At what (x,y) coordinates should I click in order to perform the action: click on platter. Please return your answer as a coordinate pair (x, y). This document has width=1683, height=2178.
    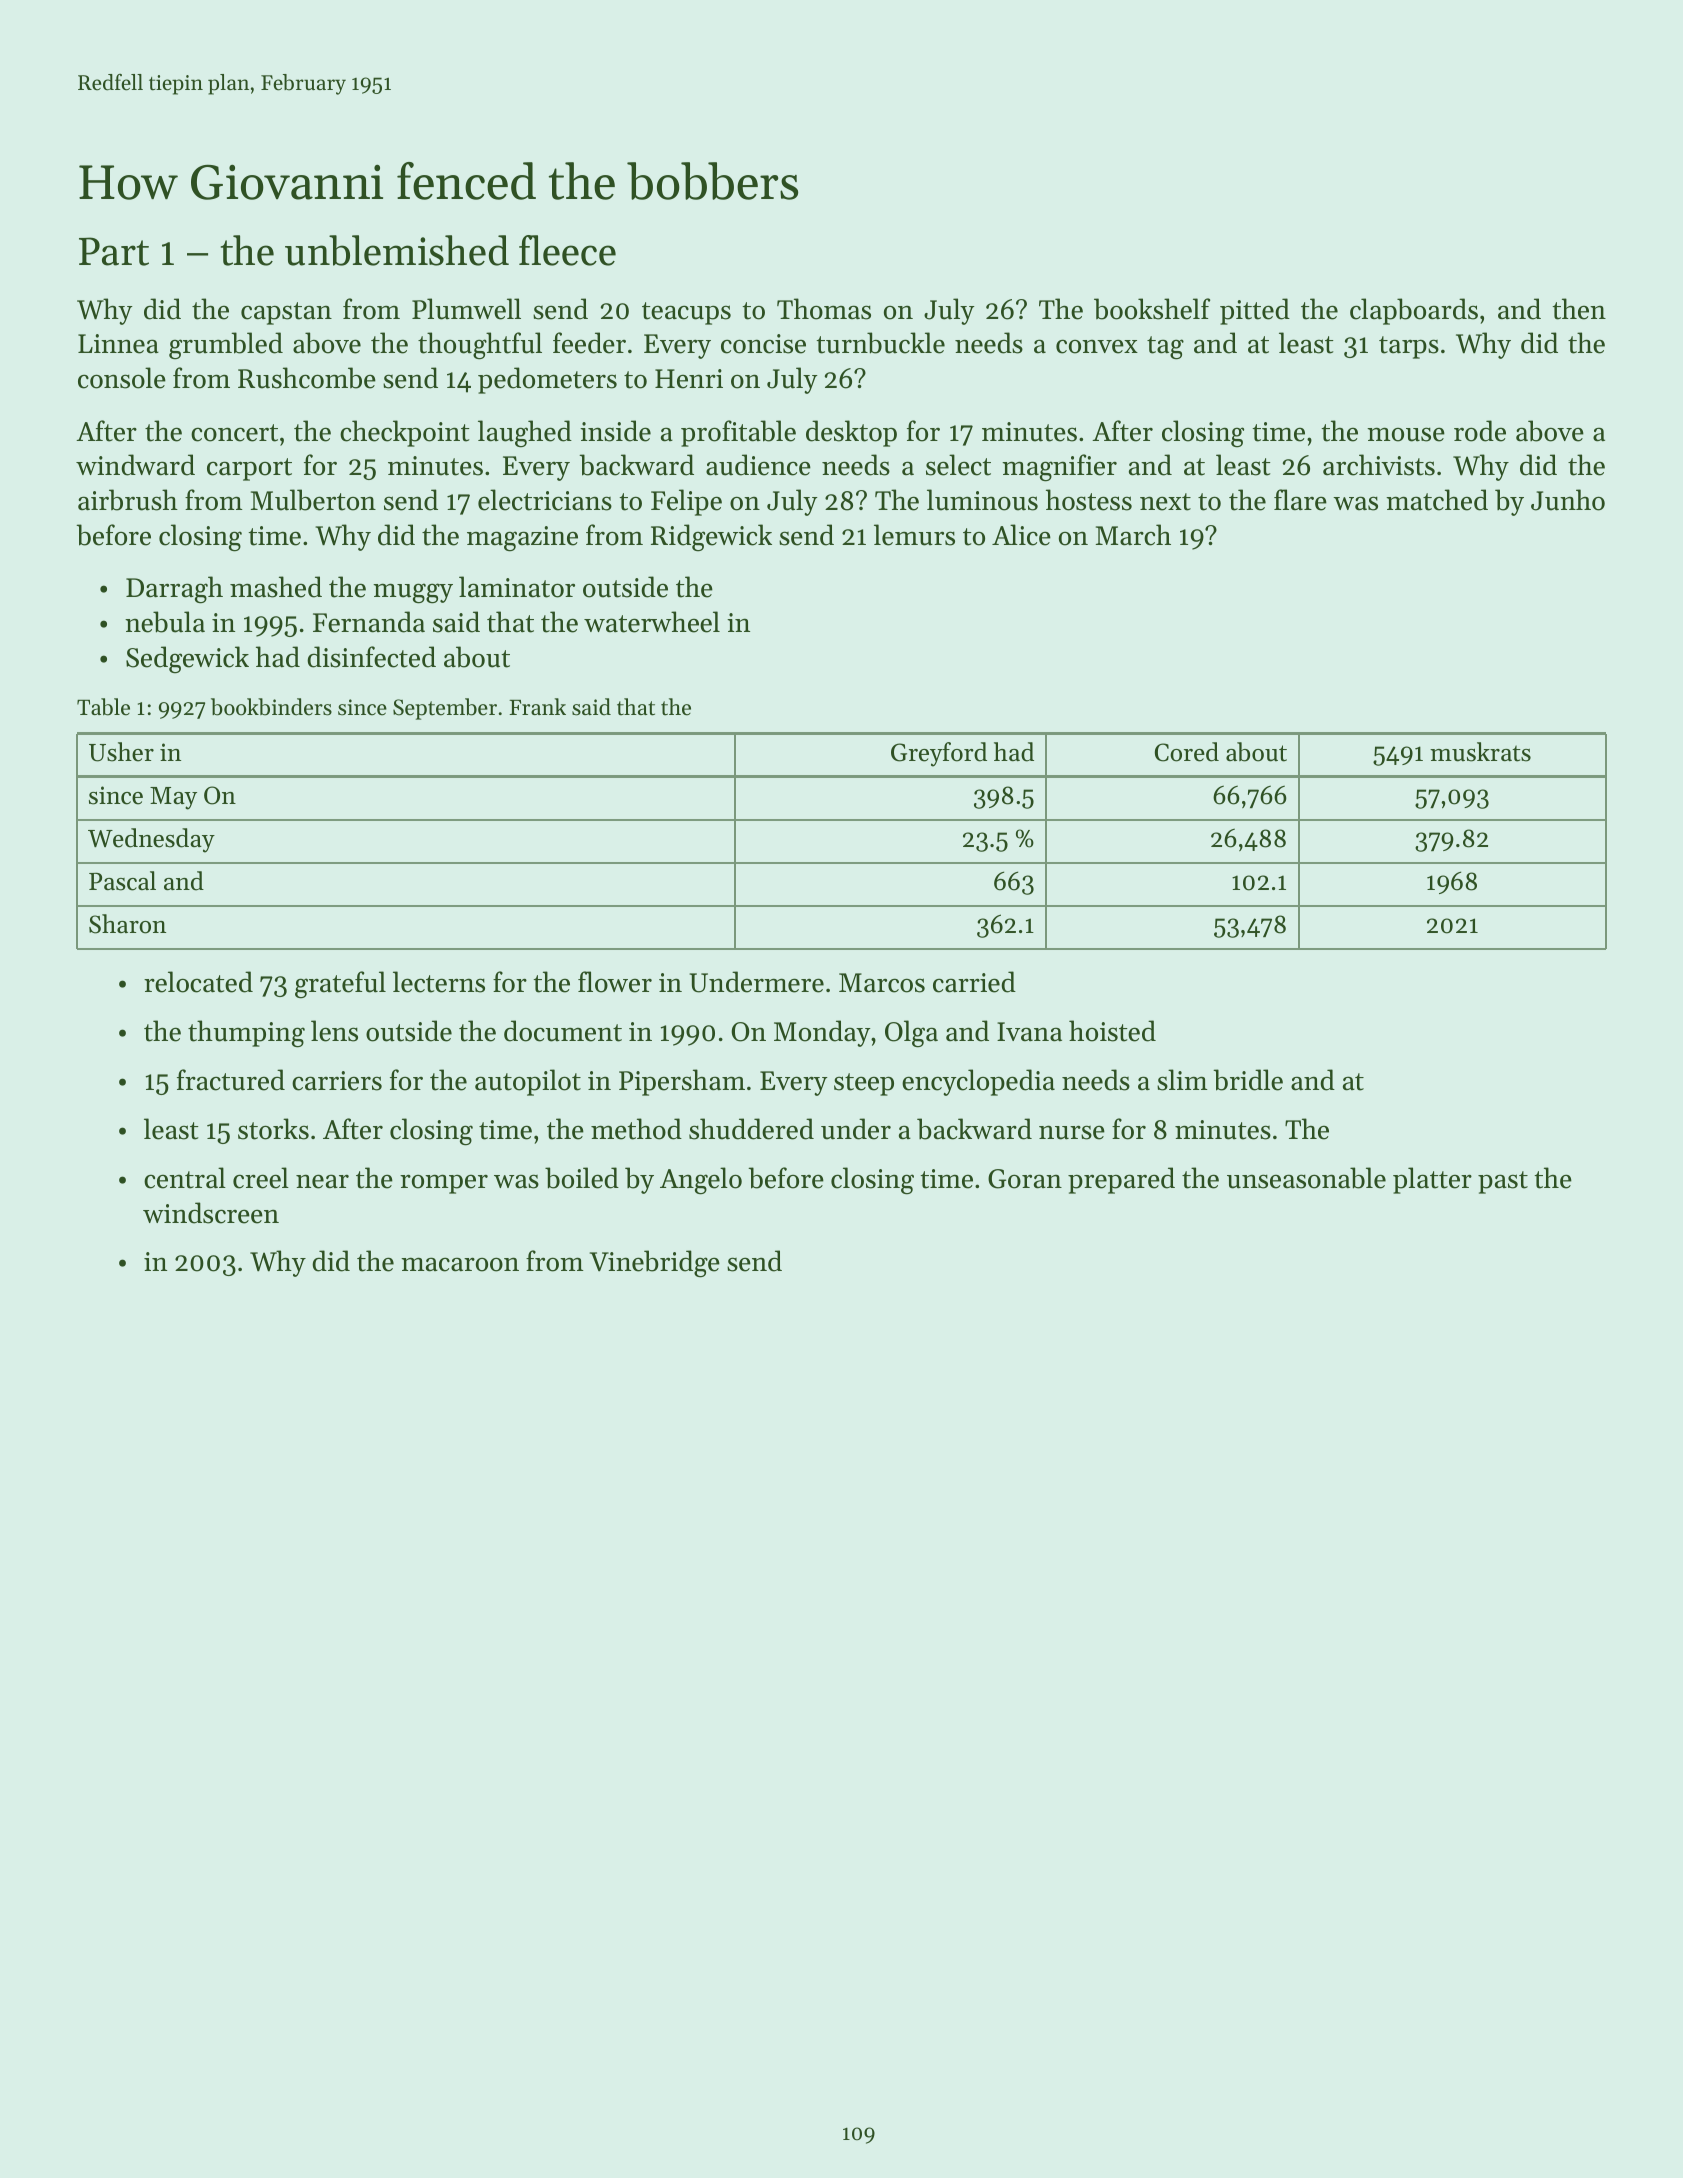
    Looking at the image, I should click on (1432, 1180).
